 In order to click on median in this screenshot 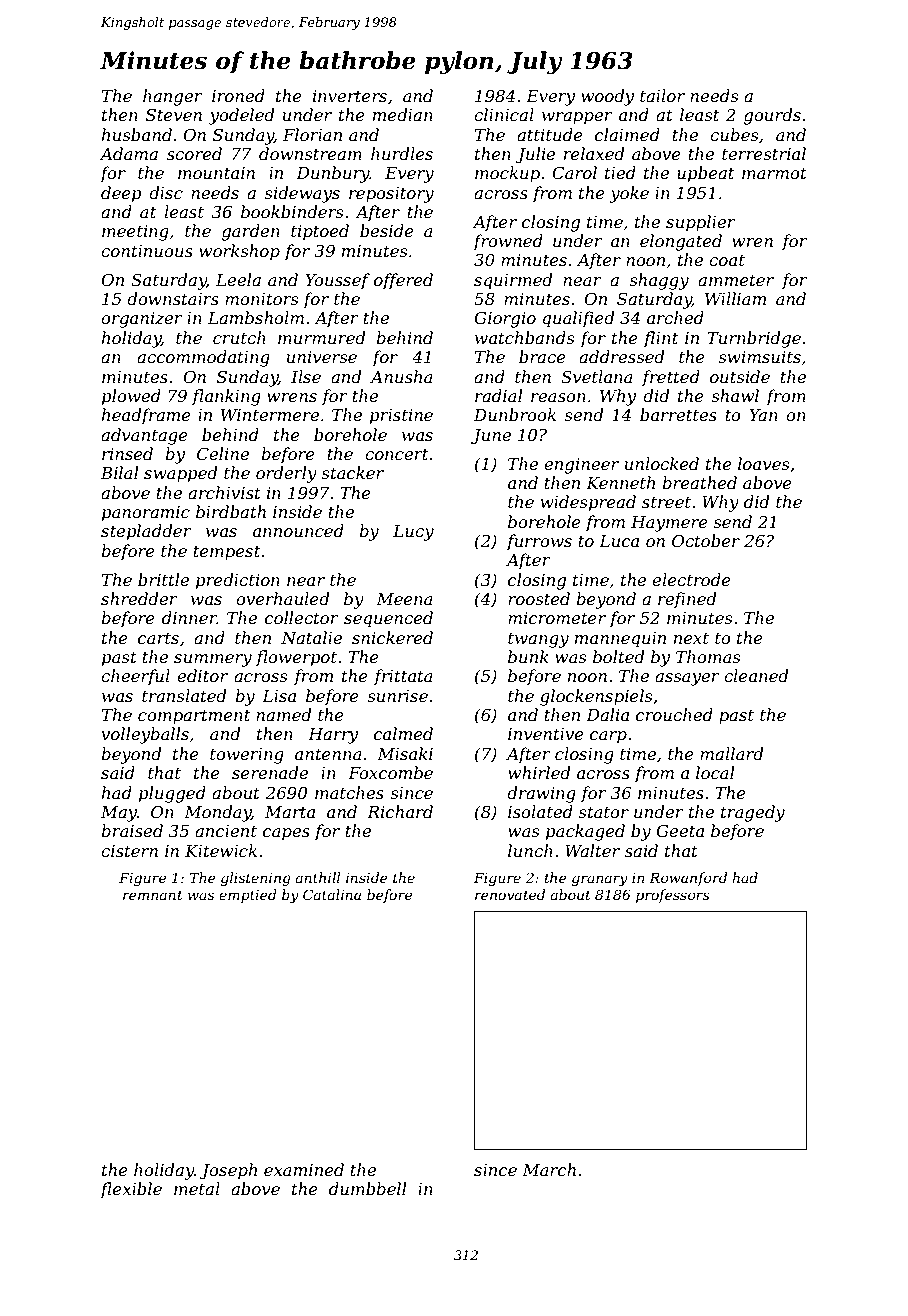, I will do `click(403, 114)`.
